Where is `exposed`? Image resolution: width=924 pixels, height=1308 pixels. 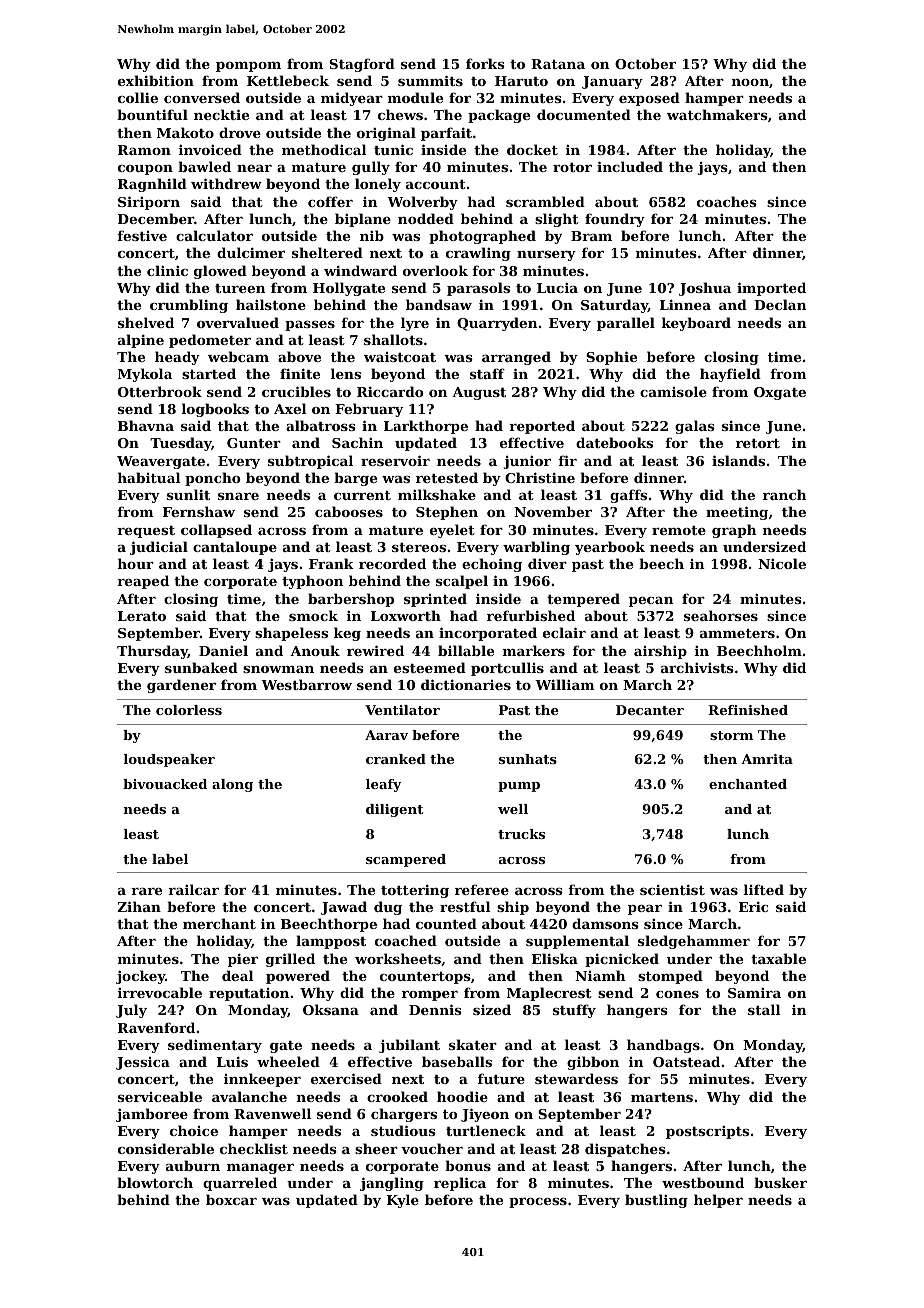
exposed is located at coordinates (649, 99).
